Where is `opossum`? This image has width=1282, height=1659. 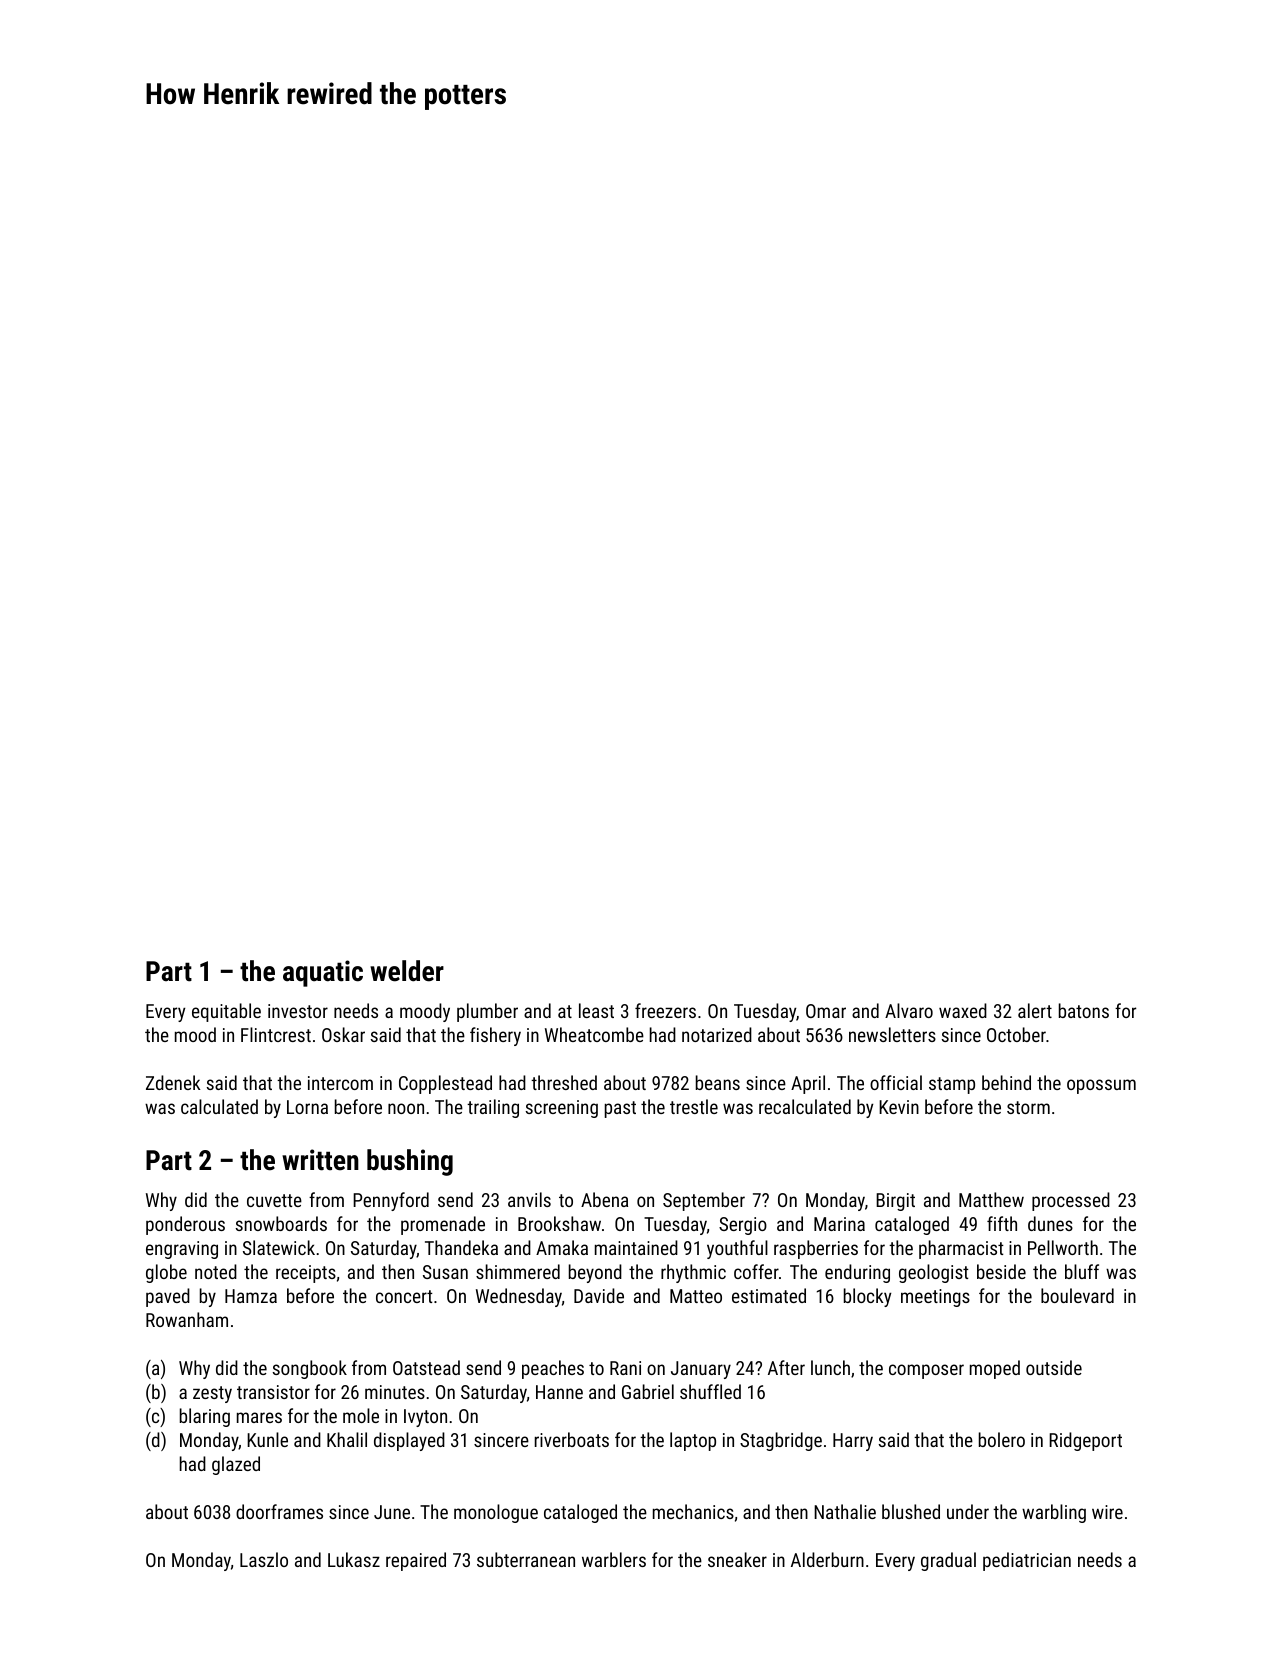
opossum is located at coordinates (1101, 1086).
